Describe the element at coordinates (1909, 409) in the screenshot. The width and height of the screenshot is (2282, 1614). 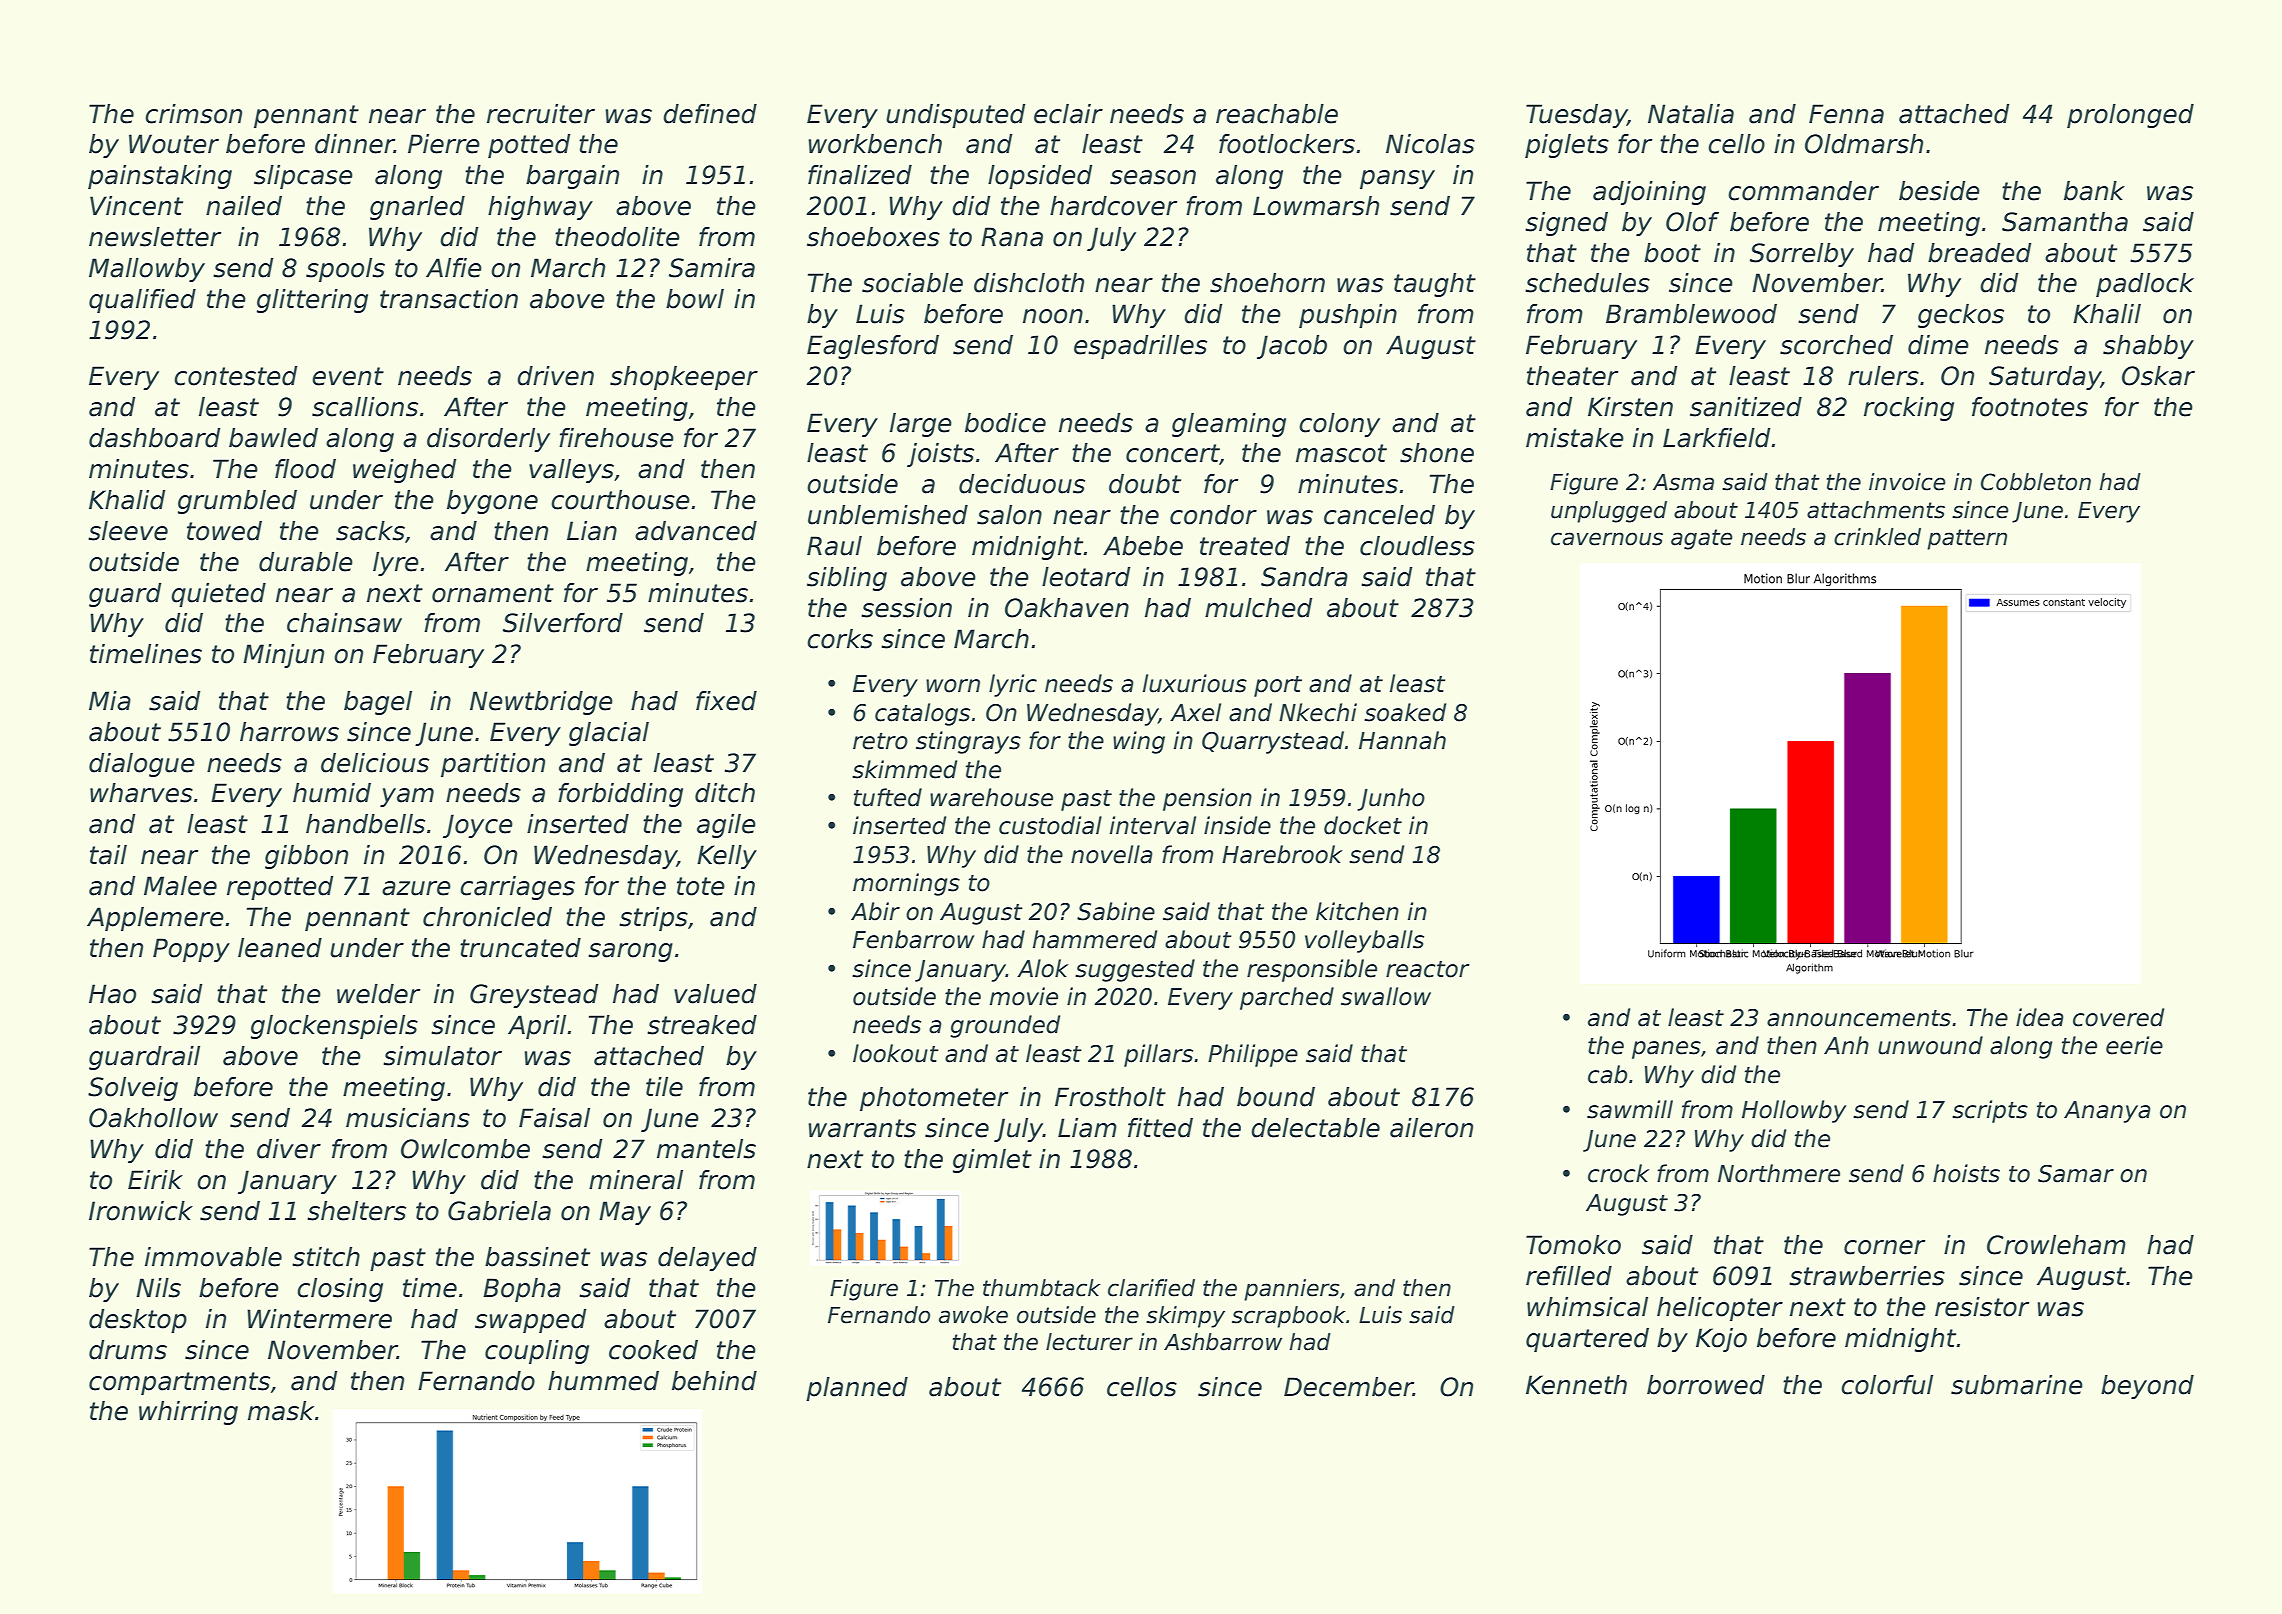
I see `rocking` at that location.
